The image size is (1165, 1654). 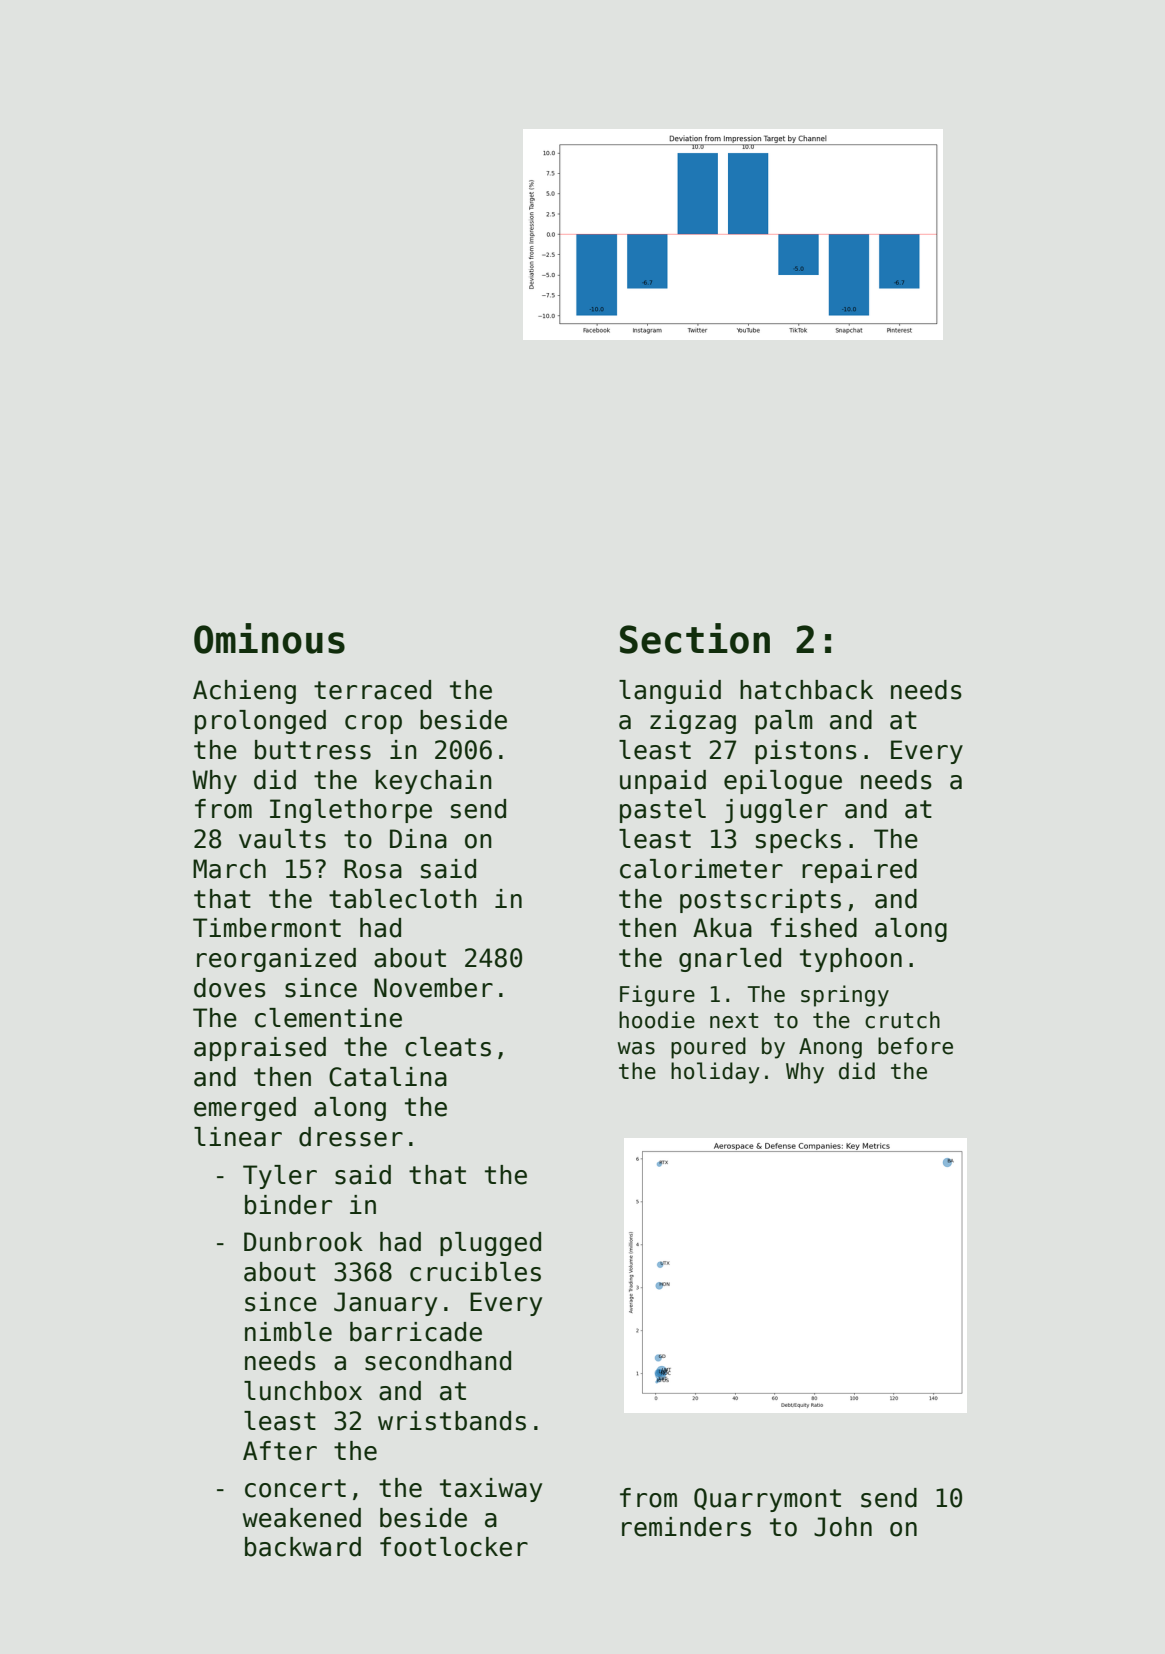 What do you see at coordinates (438, 1361) in the screenshot?
I see `secondhand` at bounding box center [438, 1361].
